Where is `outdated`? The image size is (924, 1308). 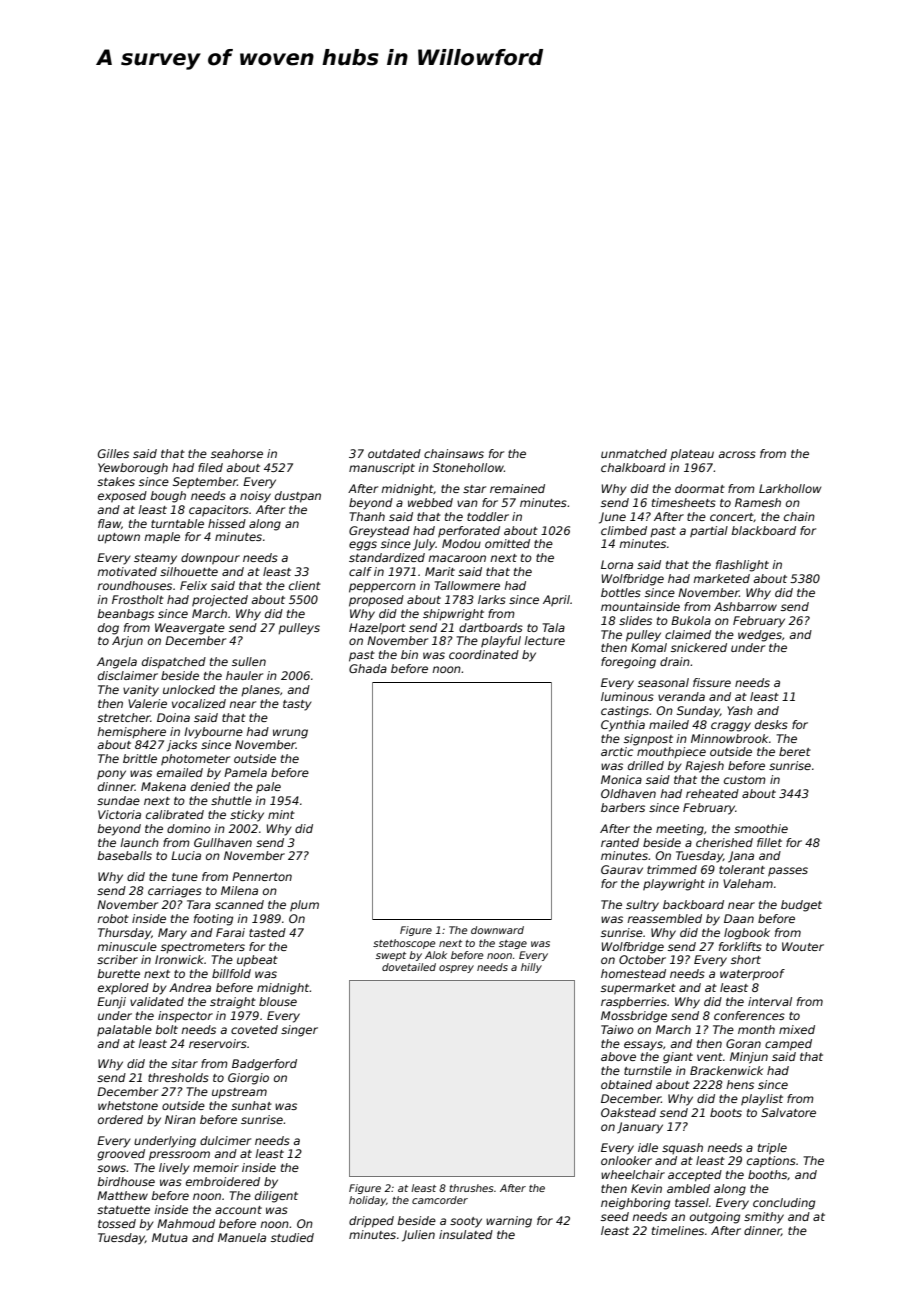 outdated is located at coordinates (394, 453).
